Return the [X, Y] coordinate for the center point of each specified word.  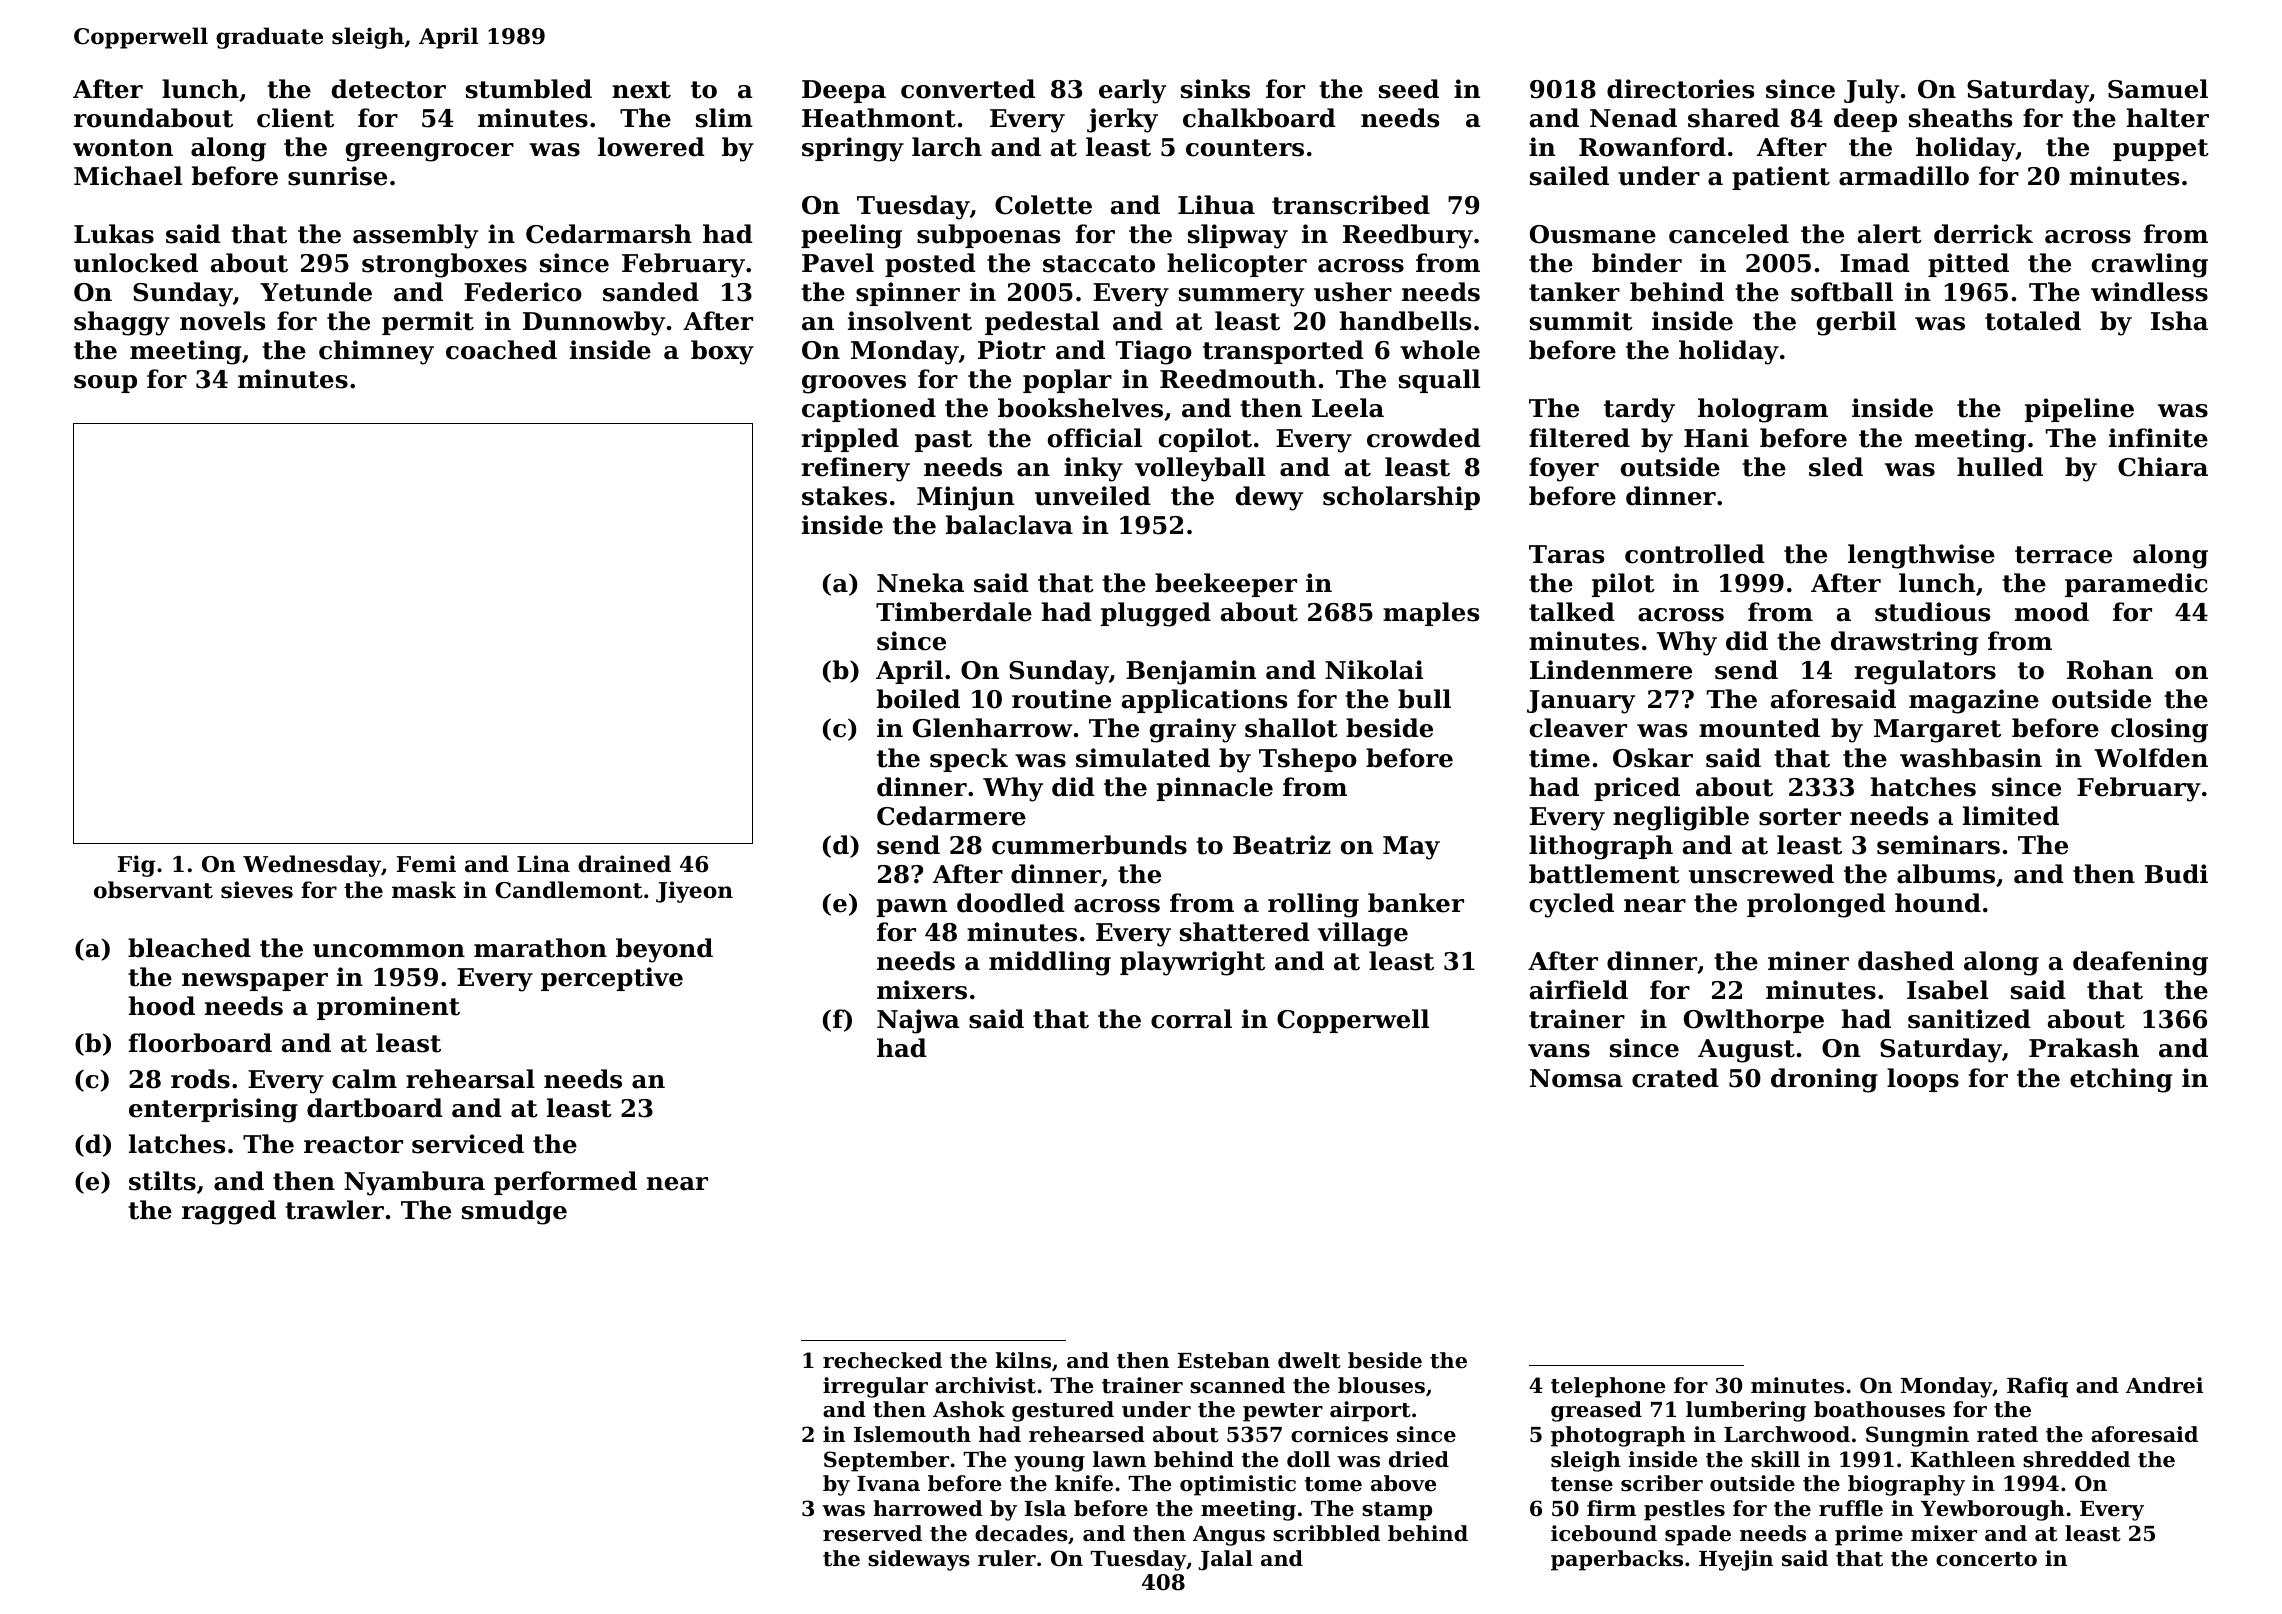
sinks [1215, 89]
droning [1824, 1080]
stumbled [529, 89]
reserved [872, 1533]
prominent [388, 1008]
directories [1680, 89]
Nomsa [1576, 1078]
